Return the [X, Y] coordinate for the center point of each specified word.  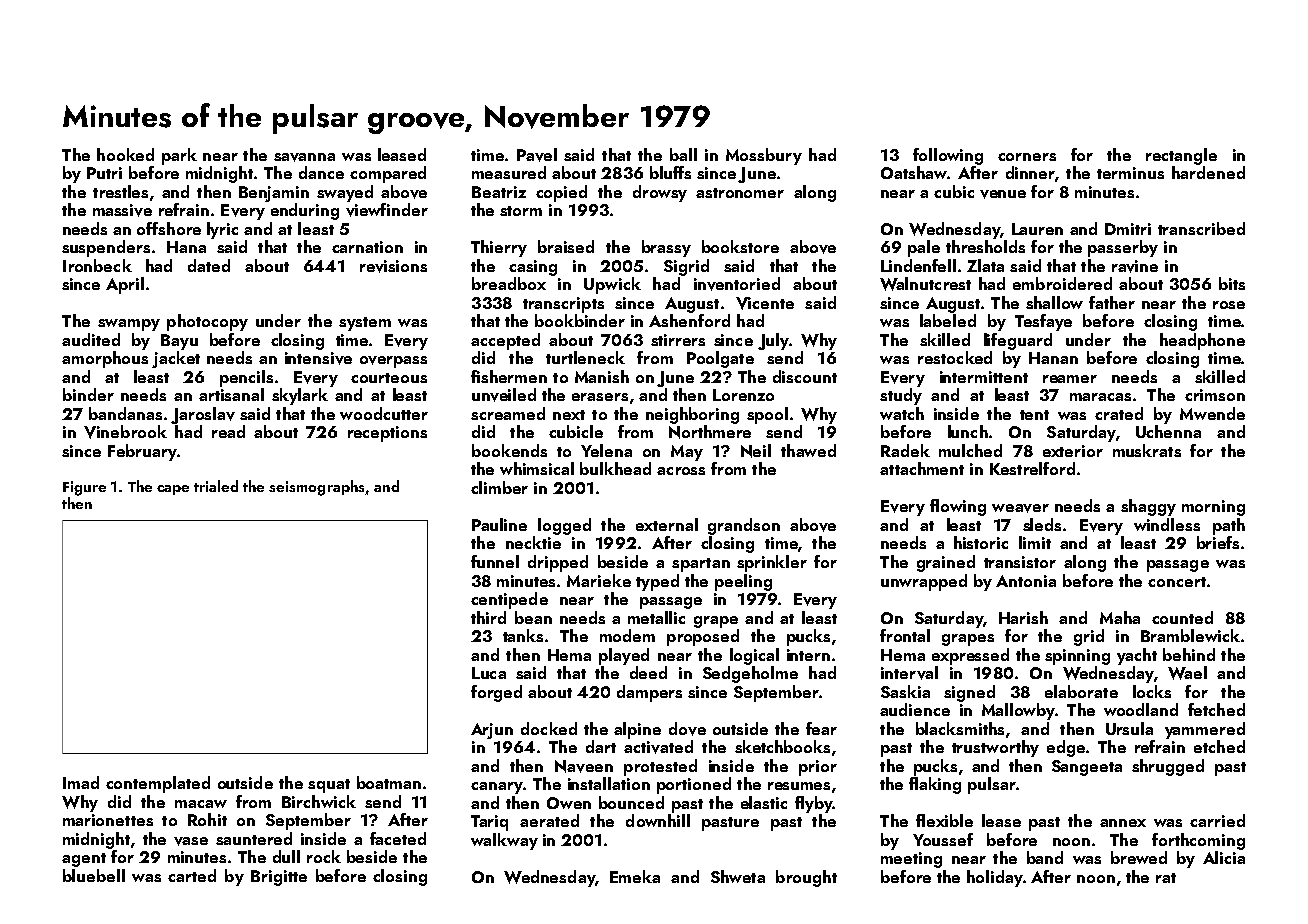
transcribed [1201, 228]
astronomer [740, 193]
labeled [948, 320]
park [179, 156]
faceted [398, 838]
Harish [1023, 617]
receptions [387, 434]
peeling [743, 582]
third [488, 617]
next [569, 415]
